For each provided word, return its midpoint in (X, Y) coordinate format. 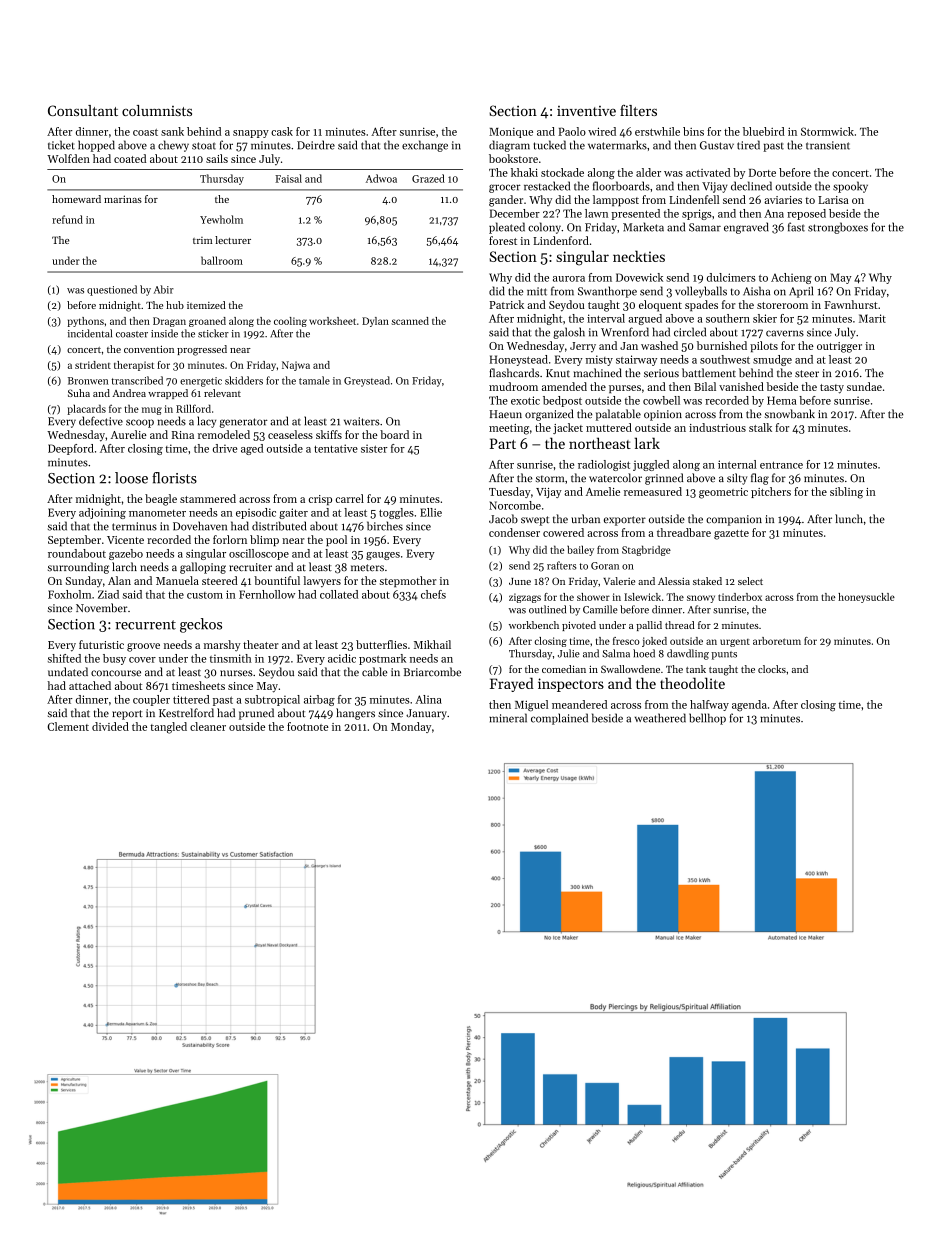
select (750, 581)
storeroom (782, 305)
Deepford (71, 449)
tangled (168, 728)
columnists (157, 110)
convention (149, 349)
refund (67, 219)
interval (606, 318)
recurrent (145, 625)
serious (661, 373)
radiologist (604, 465)
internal (737, 464)
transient (828, 145)
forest (503, 240)
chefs (433, 594)
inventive (586, 111)
